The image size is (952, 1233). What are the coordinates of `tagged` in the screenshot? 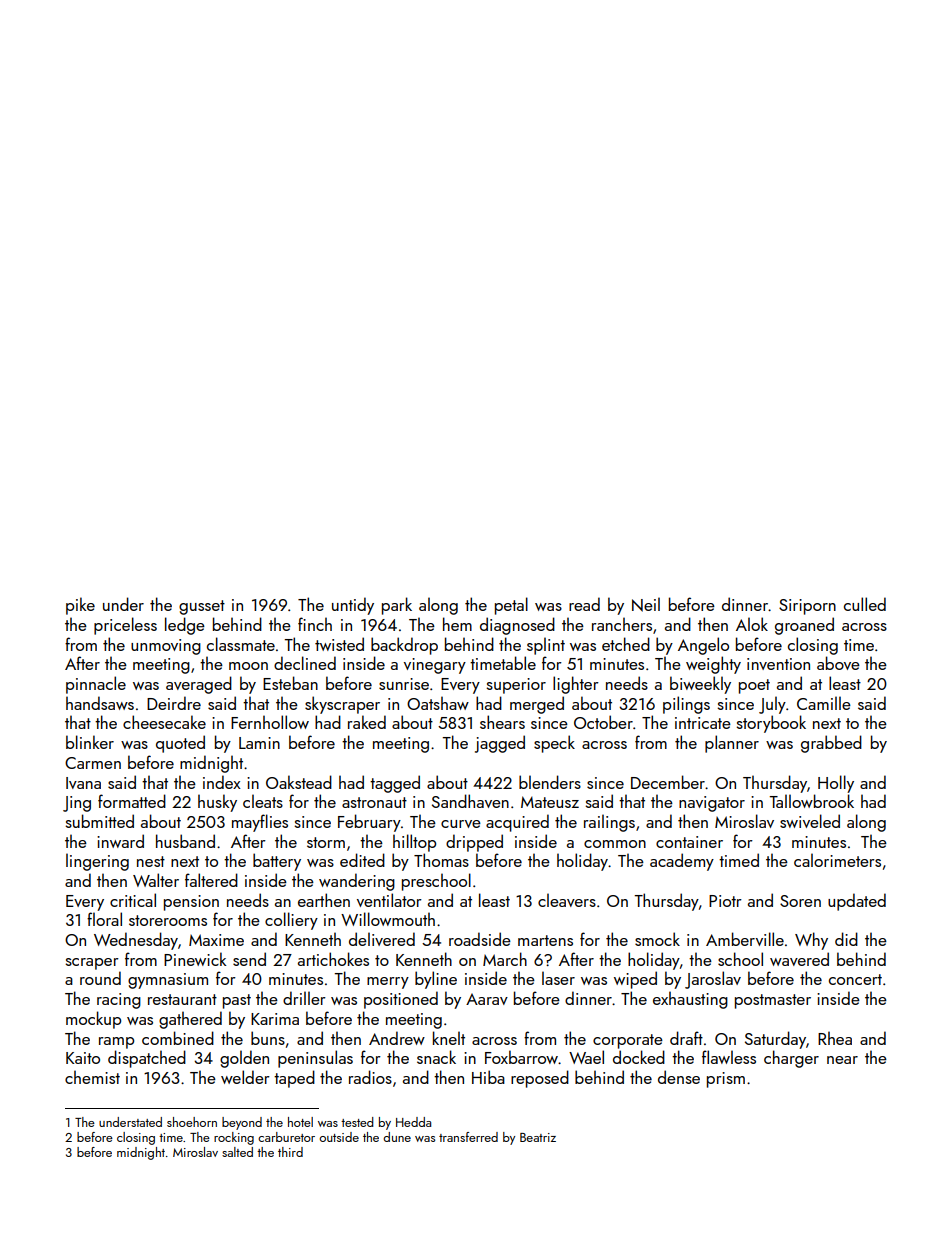 It's located at (395, 784).
